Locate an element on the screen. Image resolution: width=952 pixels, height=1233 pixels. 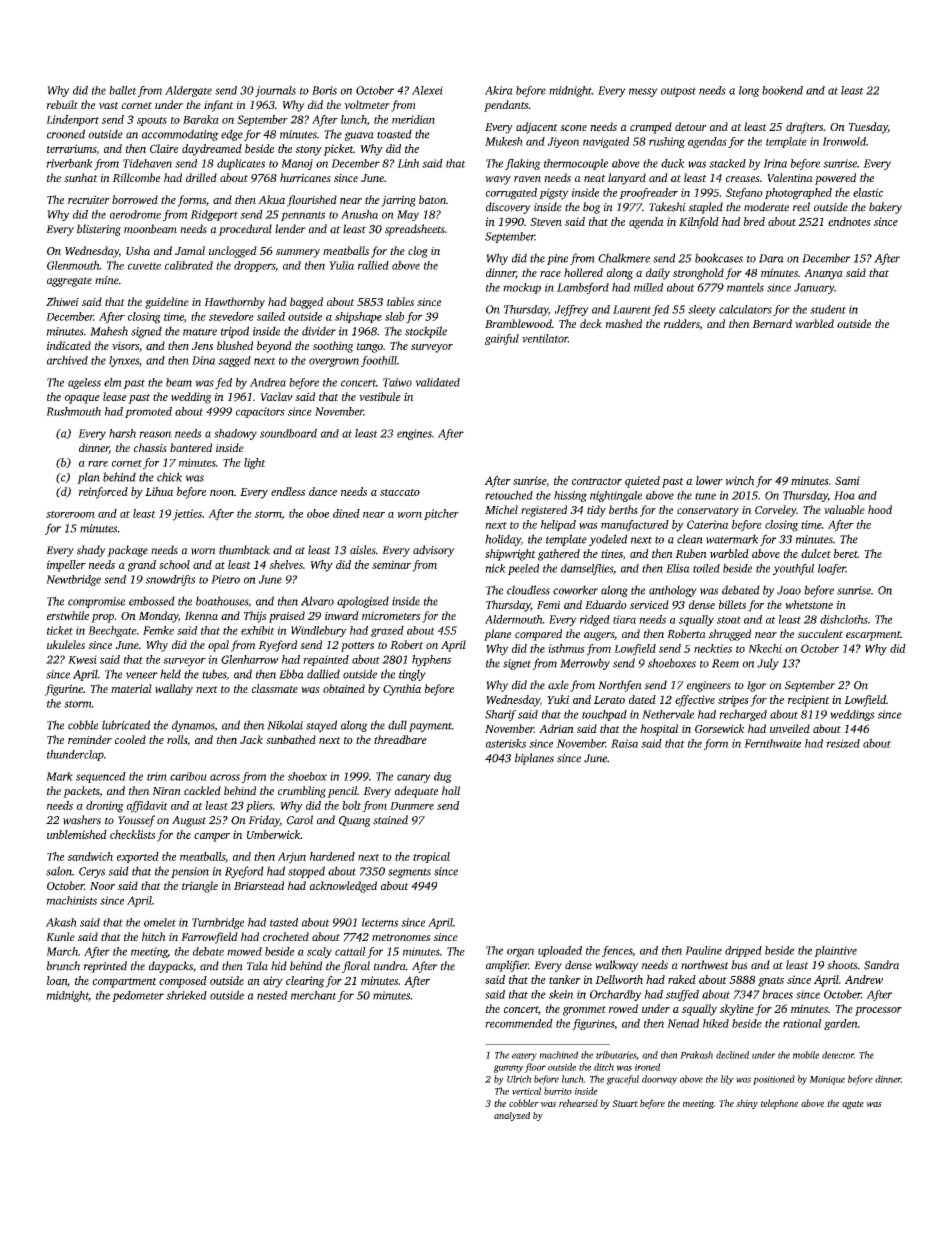
winch is located at coordinates (740, 480).
